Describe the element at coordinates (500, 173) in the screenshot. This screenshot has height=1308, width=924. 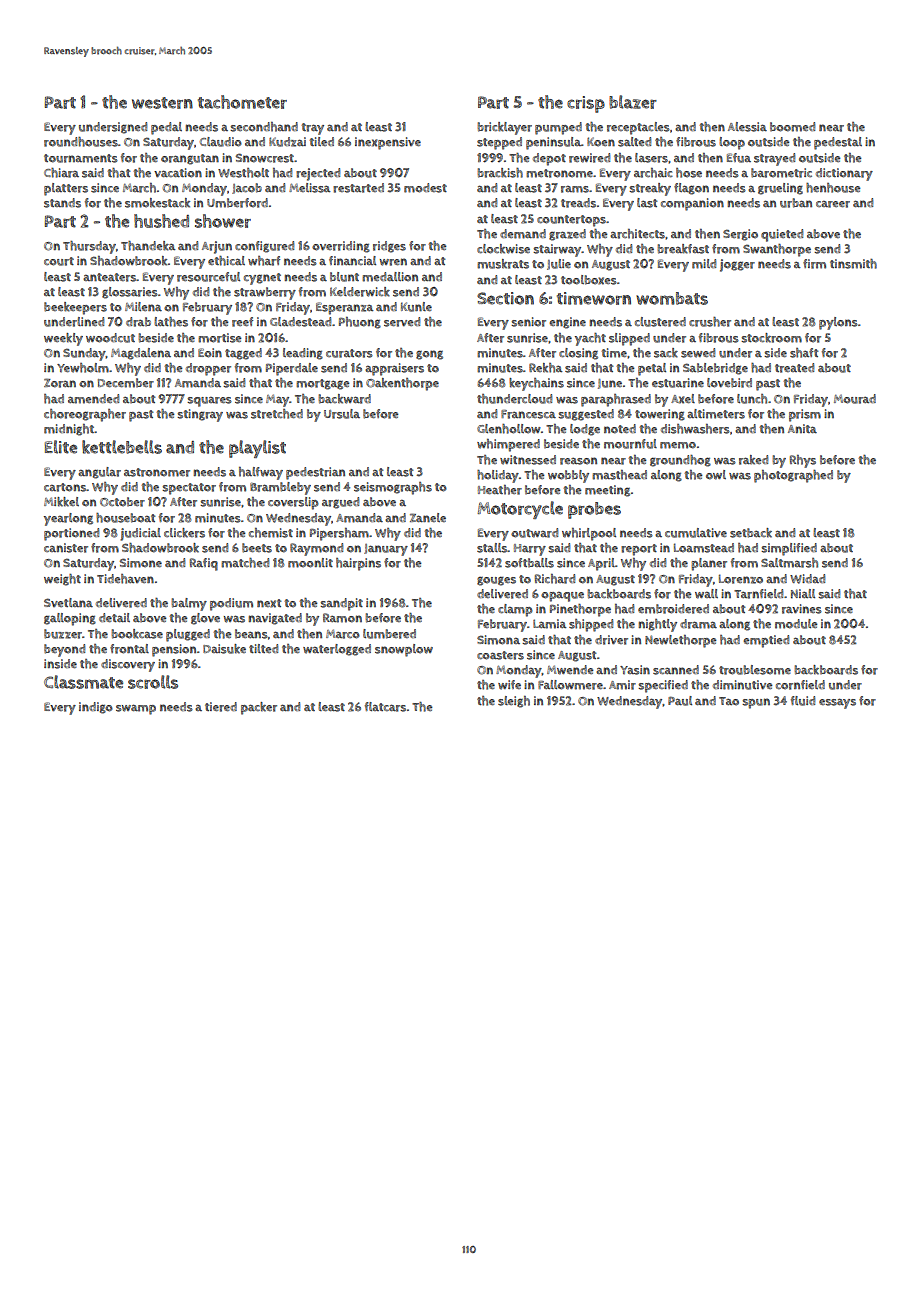
I see `brackish` at that location.
